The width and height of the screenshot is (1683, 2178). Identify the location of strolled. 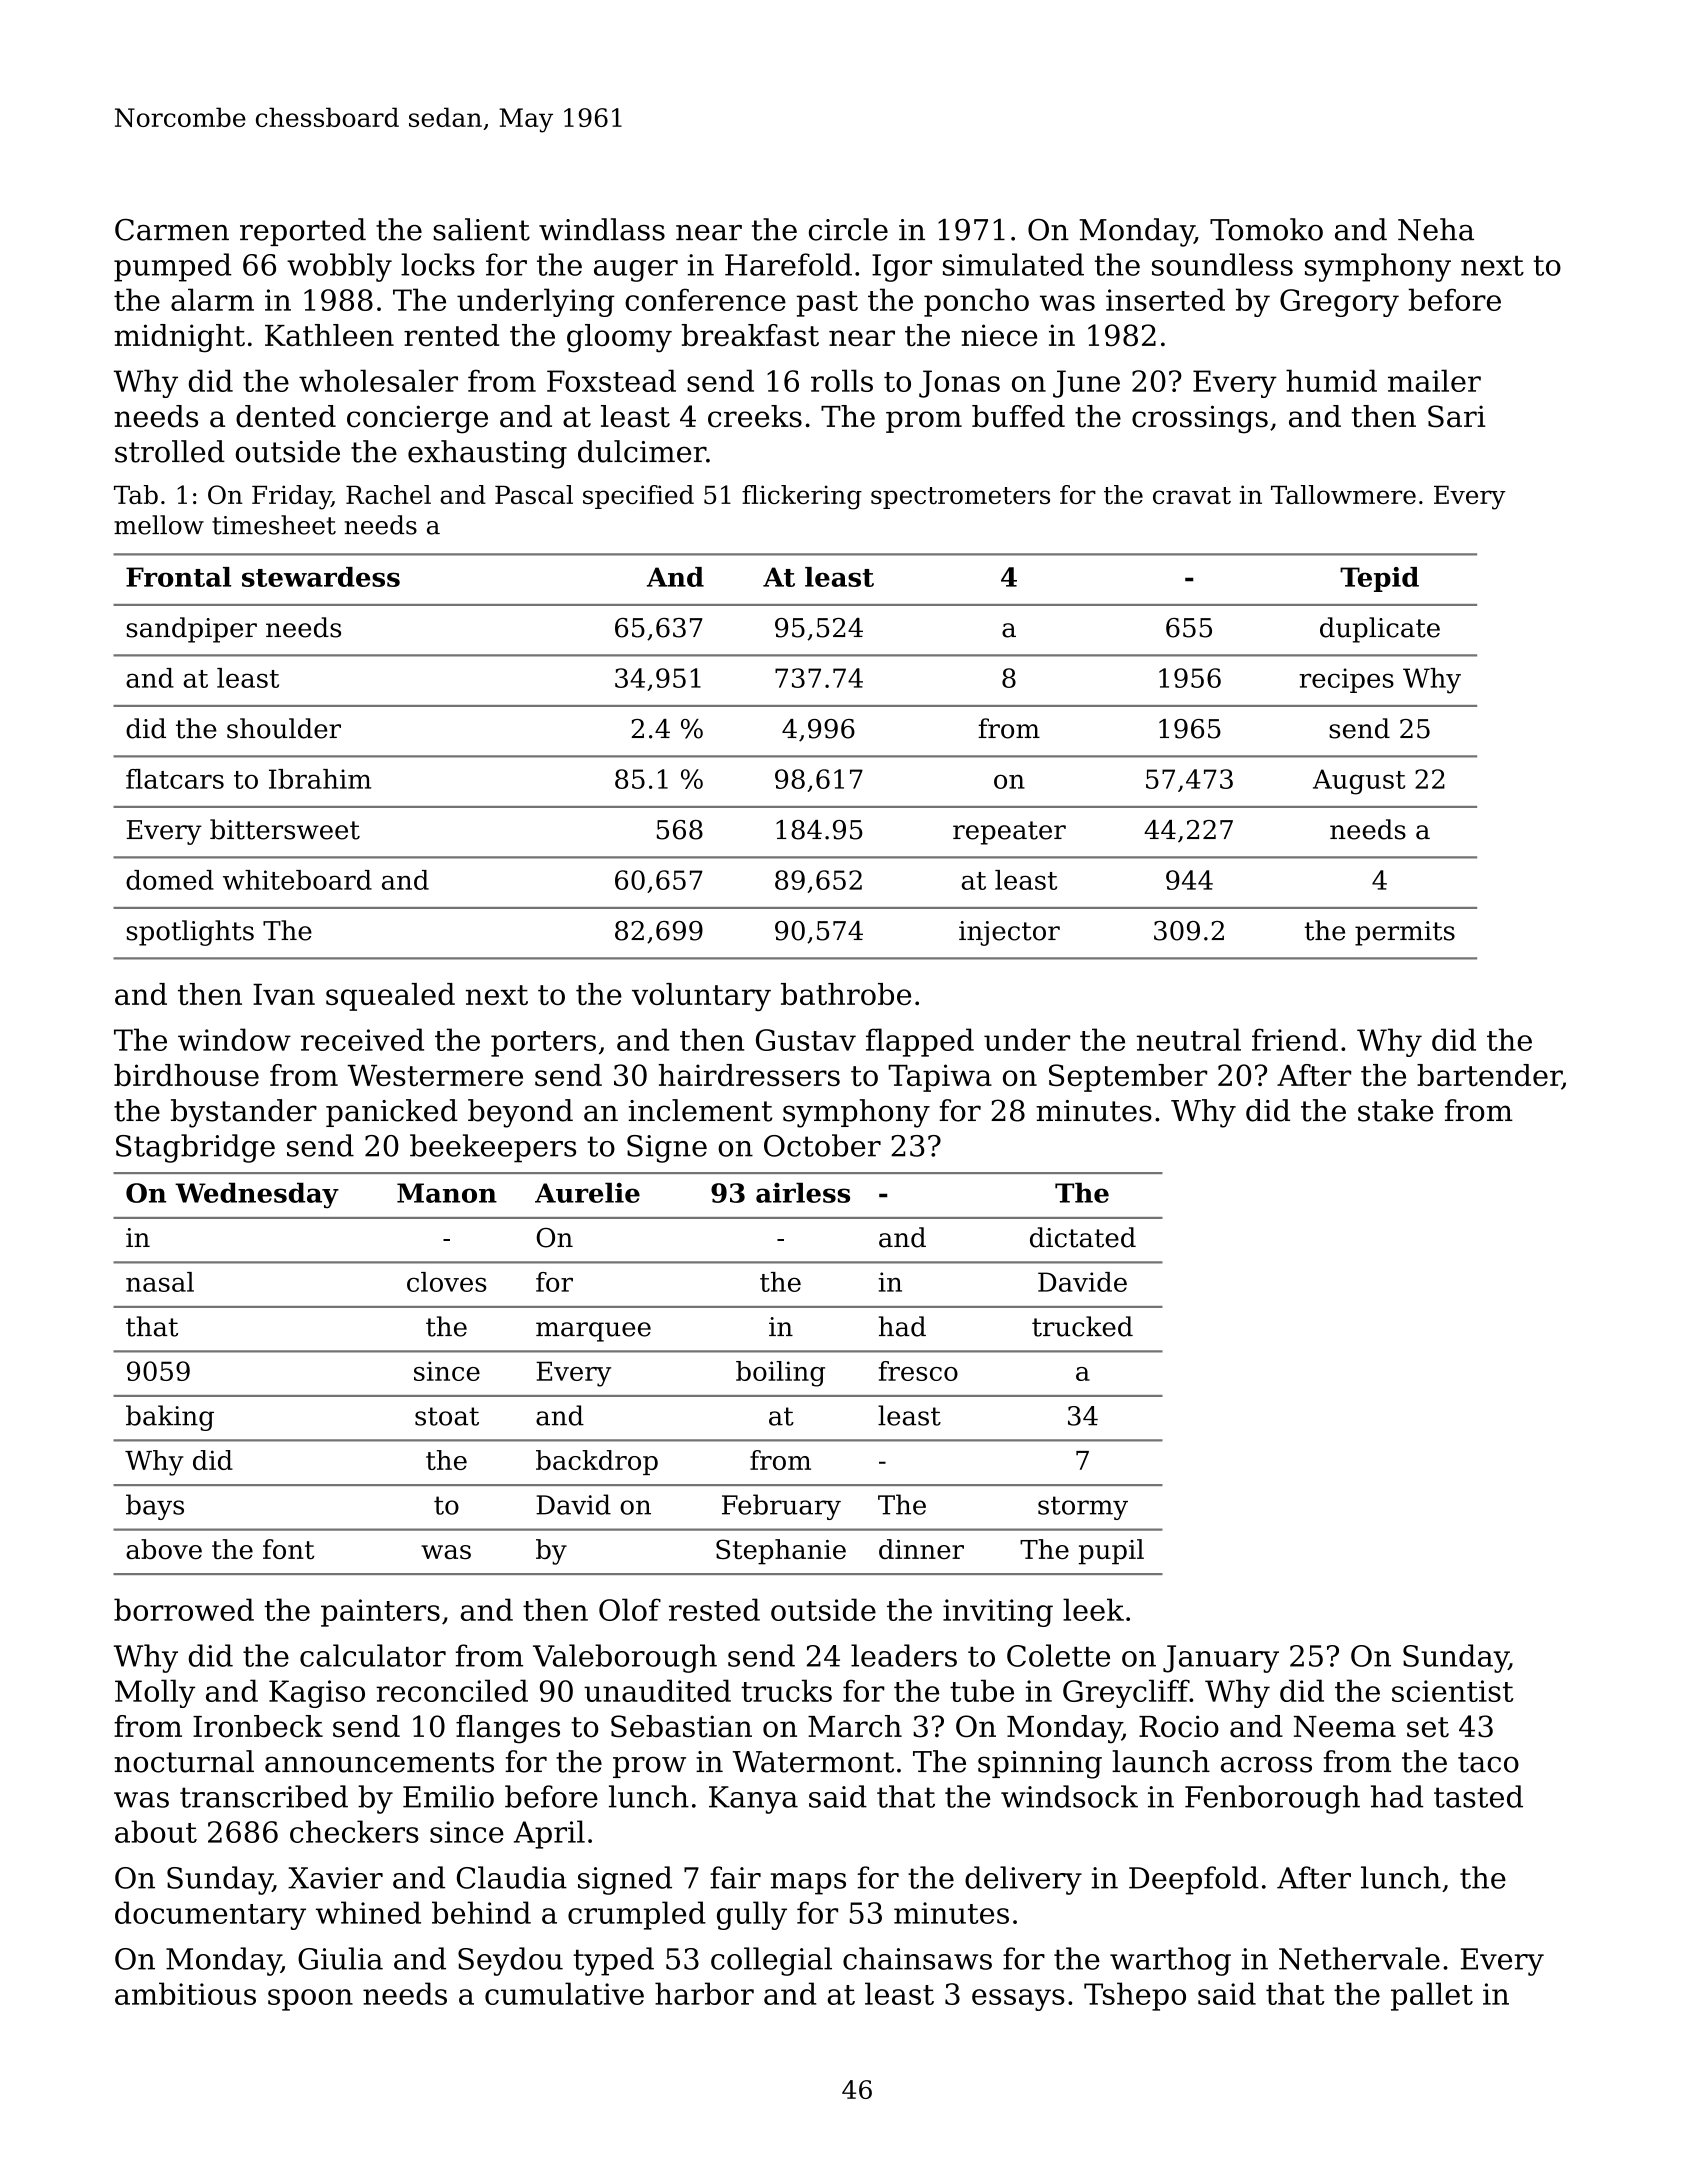
(170, 451).
